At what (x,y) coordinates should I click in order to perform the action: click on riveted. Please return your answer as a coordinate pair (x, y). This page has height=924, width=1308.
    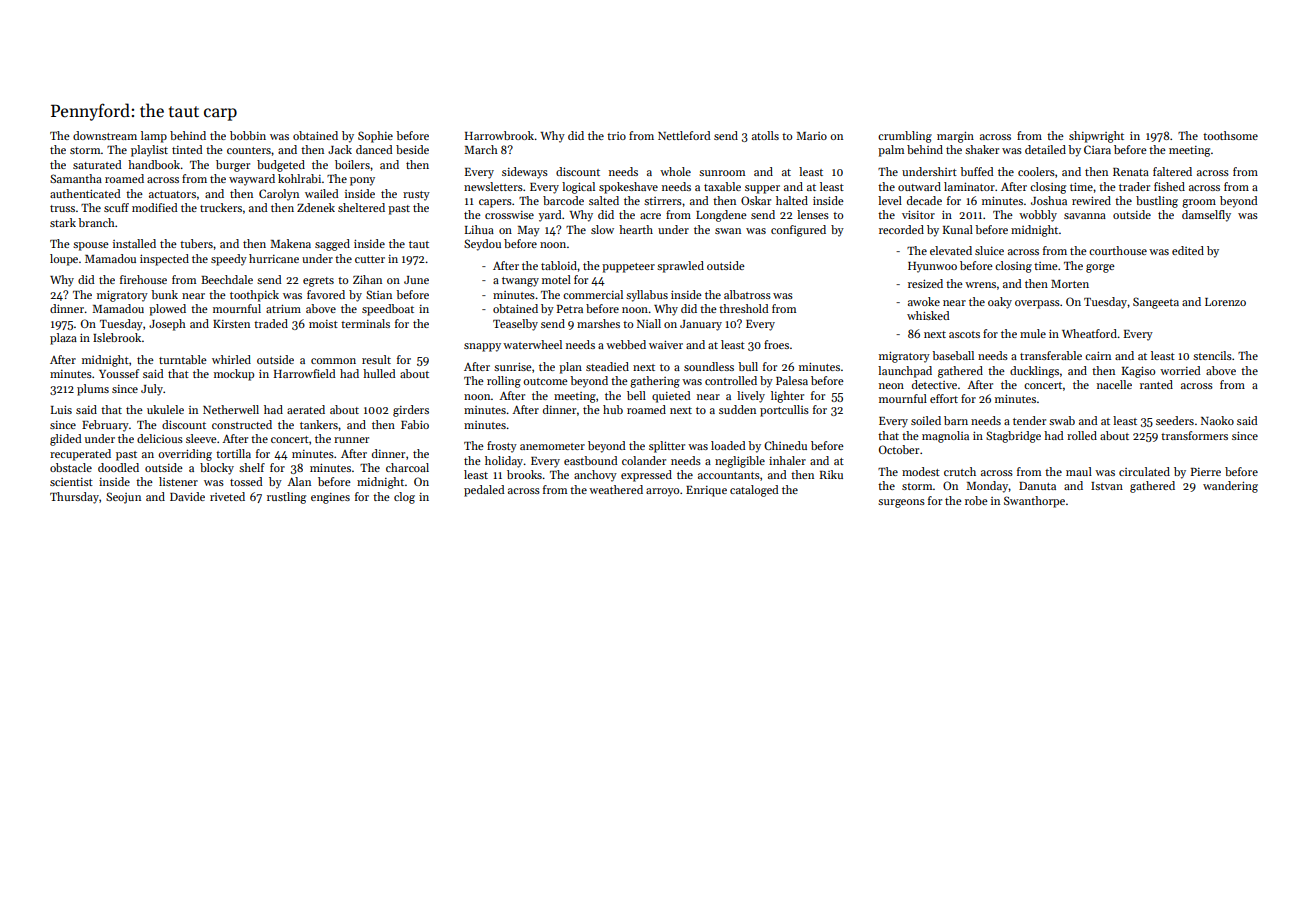
    Looking at the image, I should click on (227, 496).
